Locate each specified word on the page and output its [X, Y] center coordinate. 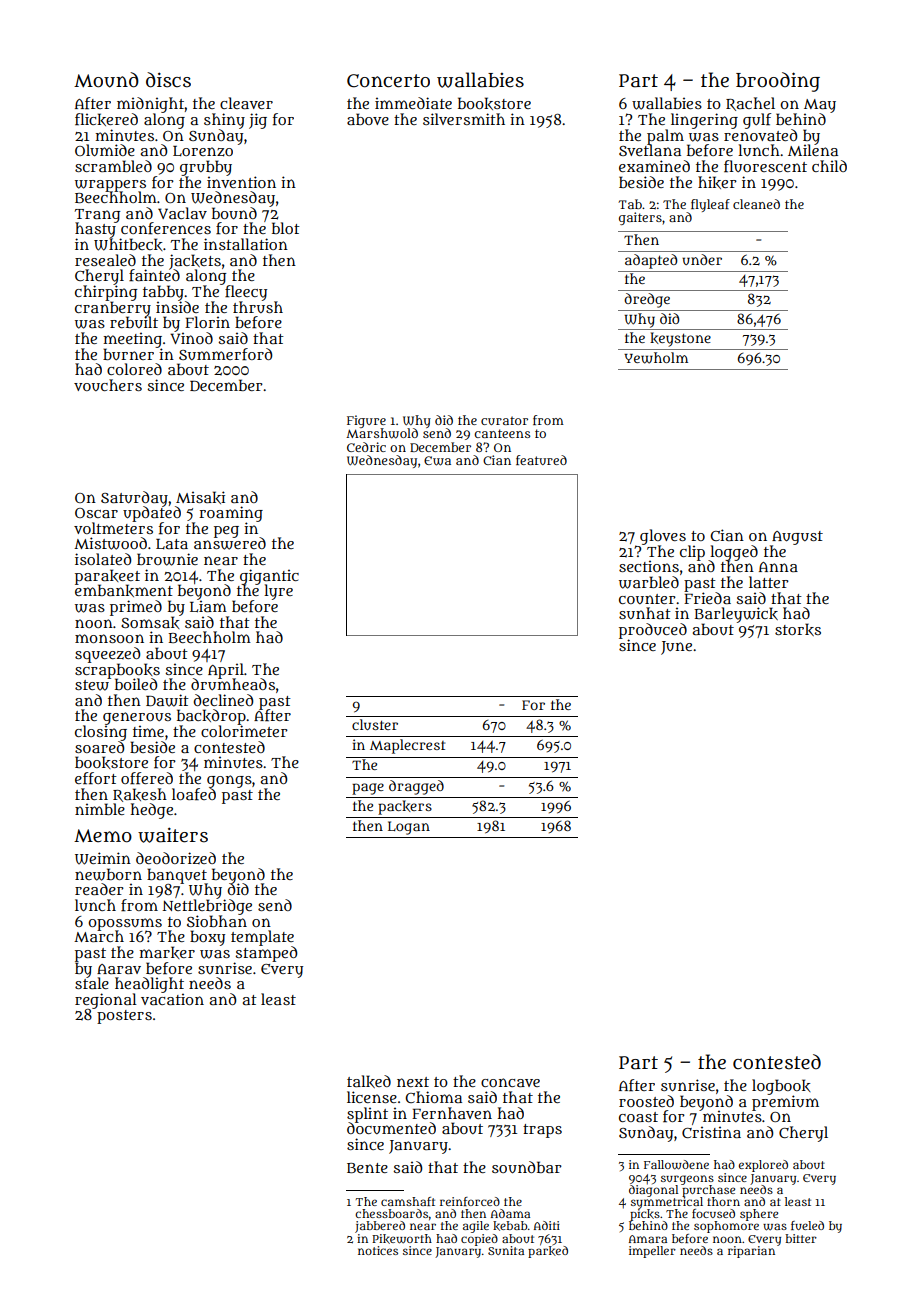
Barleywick [736, 615]
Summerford [225, 354]
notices [378, 1250]
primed [136, 608]
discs [168, 80]
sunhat [645, 613]
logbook [781, 1087]
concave [510, 1082]
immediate [413, 103]
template [262, 938]
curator [504, 420]
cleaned [756, 204]
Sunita [506, 1250]
